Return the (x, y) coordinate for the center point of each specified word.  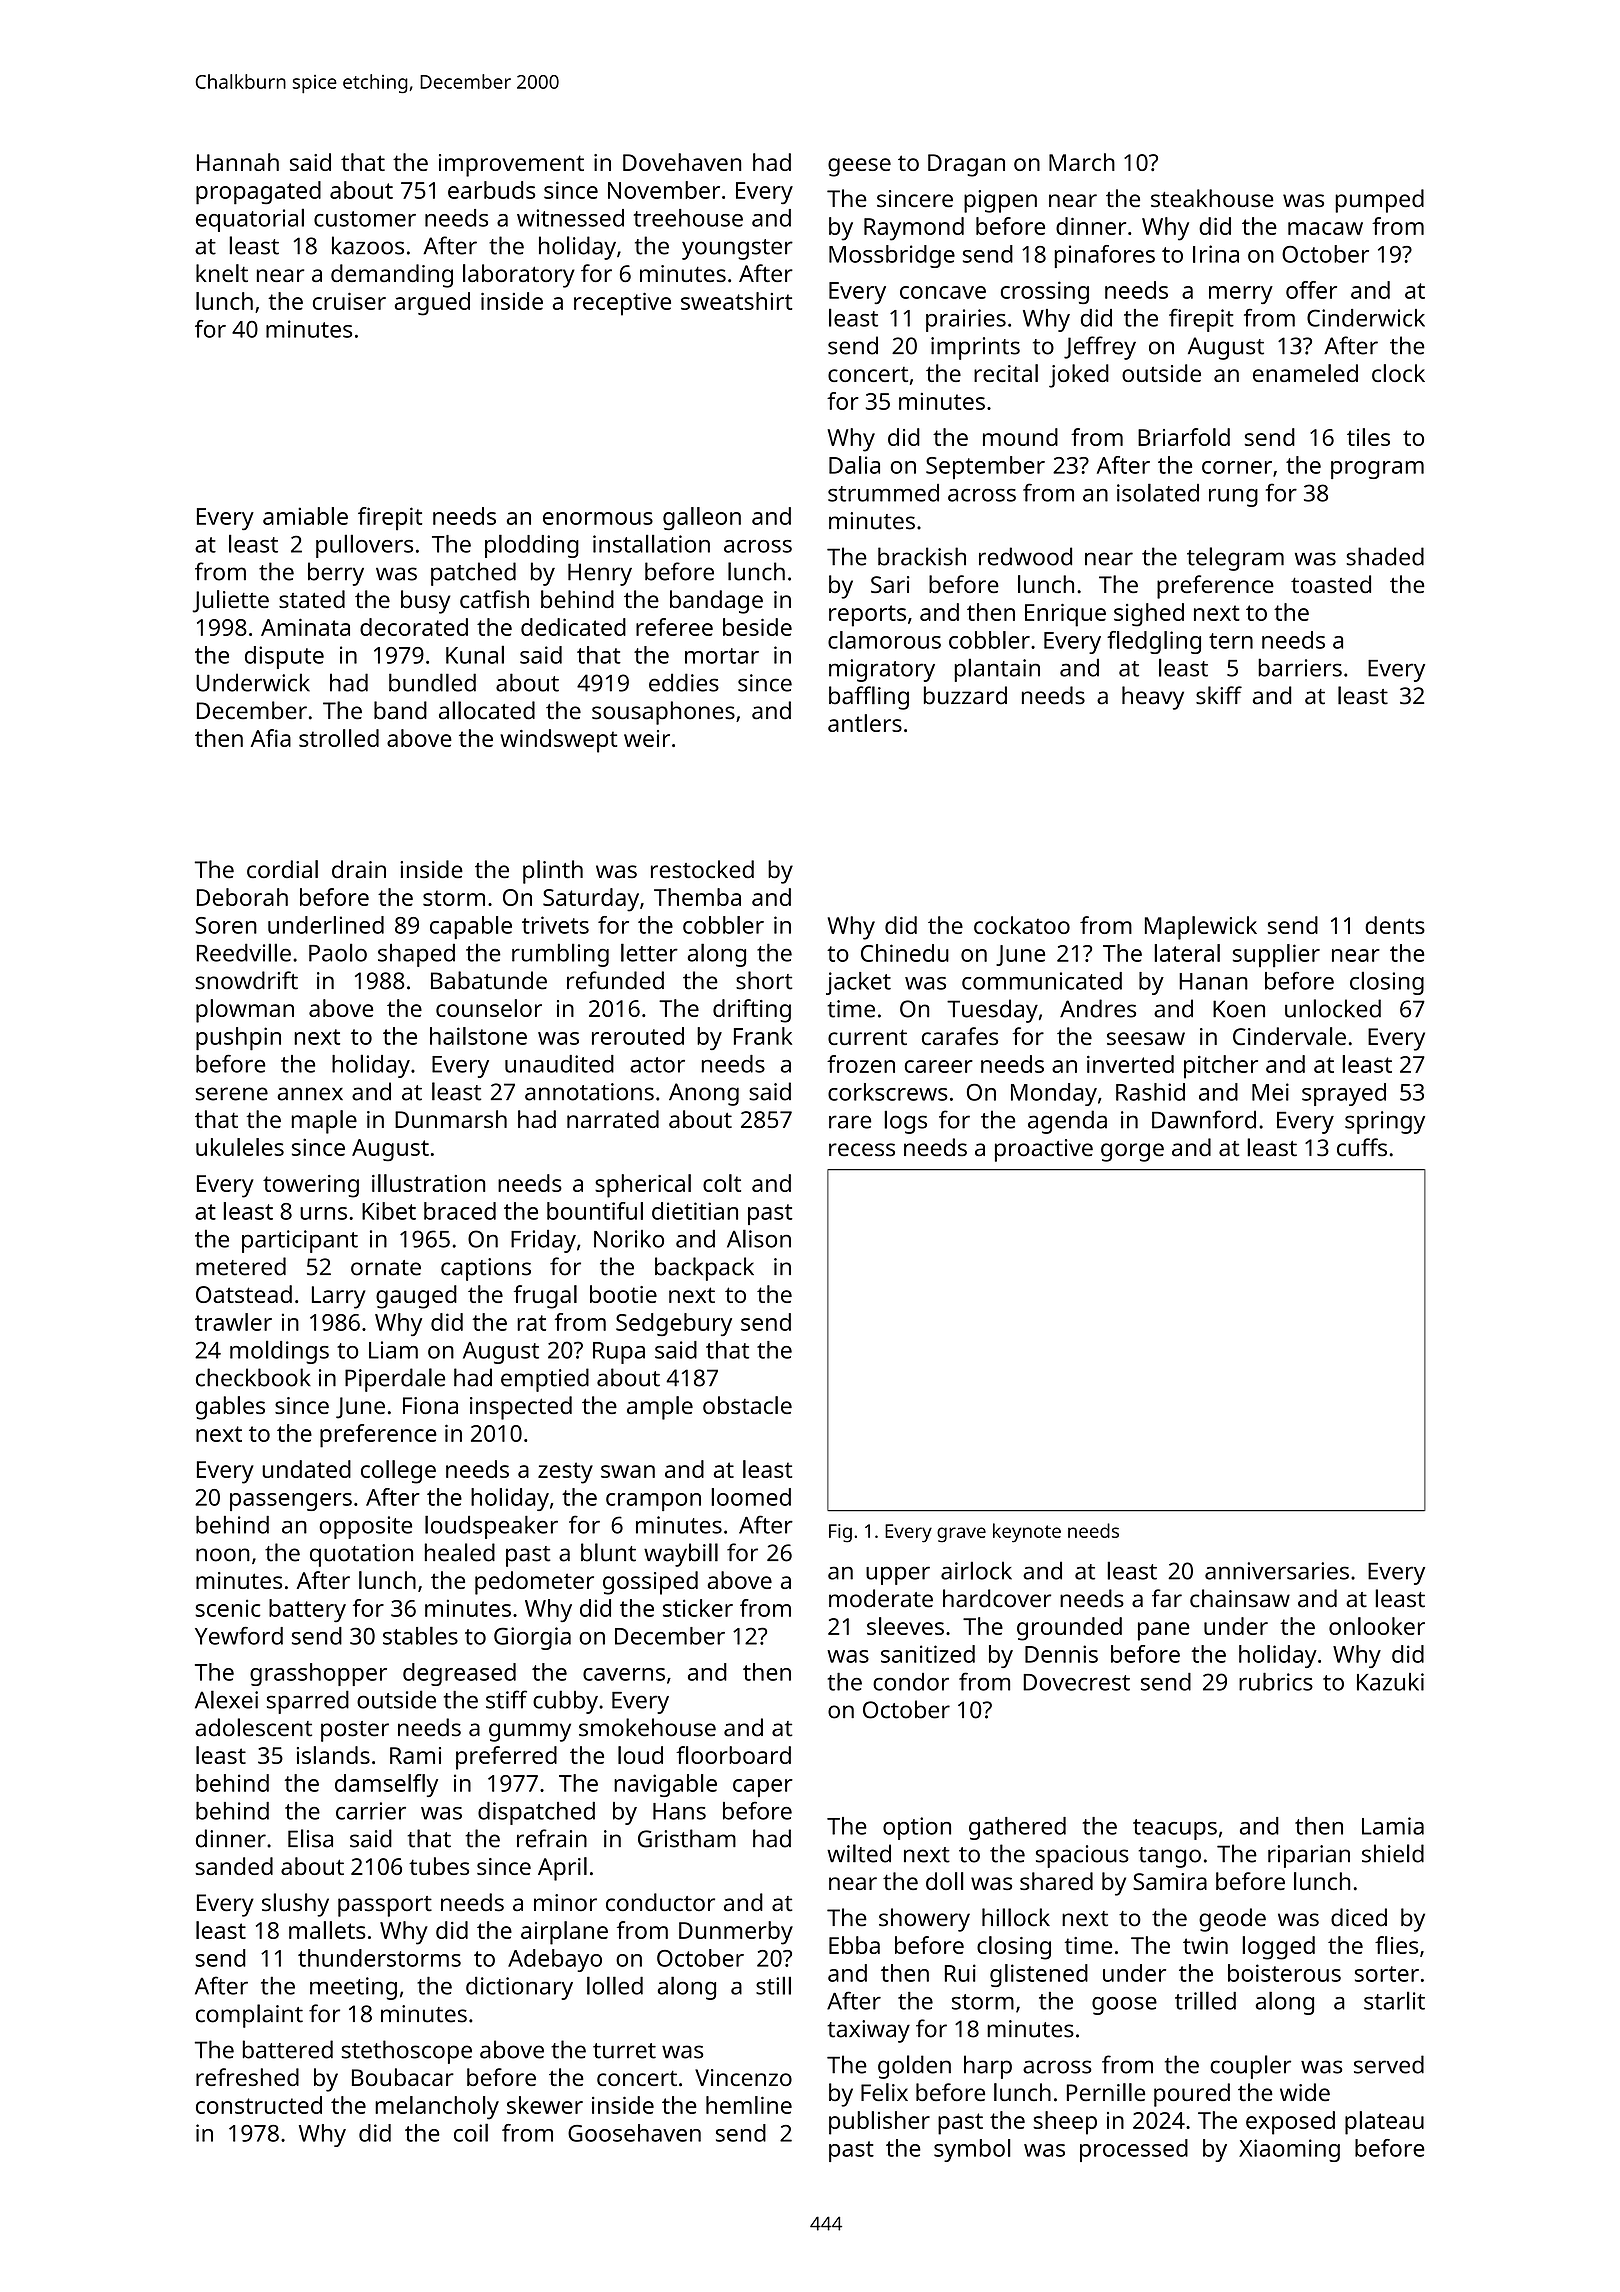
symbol (972, 2150)
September (985, 467)
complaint (249, 2016)
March (1082, 162)
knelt (222, 273)
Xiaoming (1289, 2150)
